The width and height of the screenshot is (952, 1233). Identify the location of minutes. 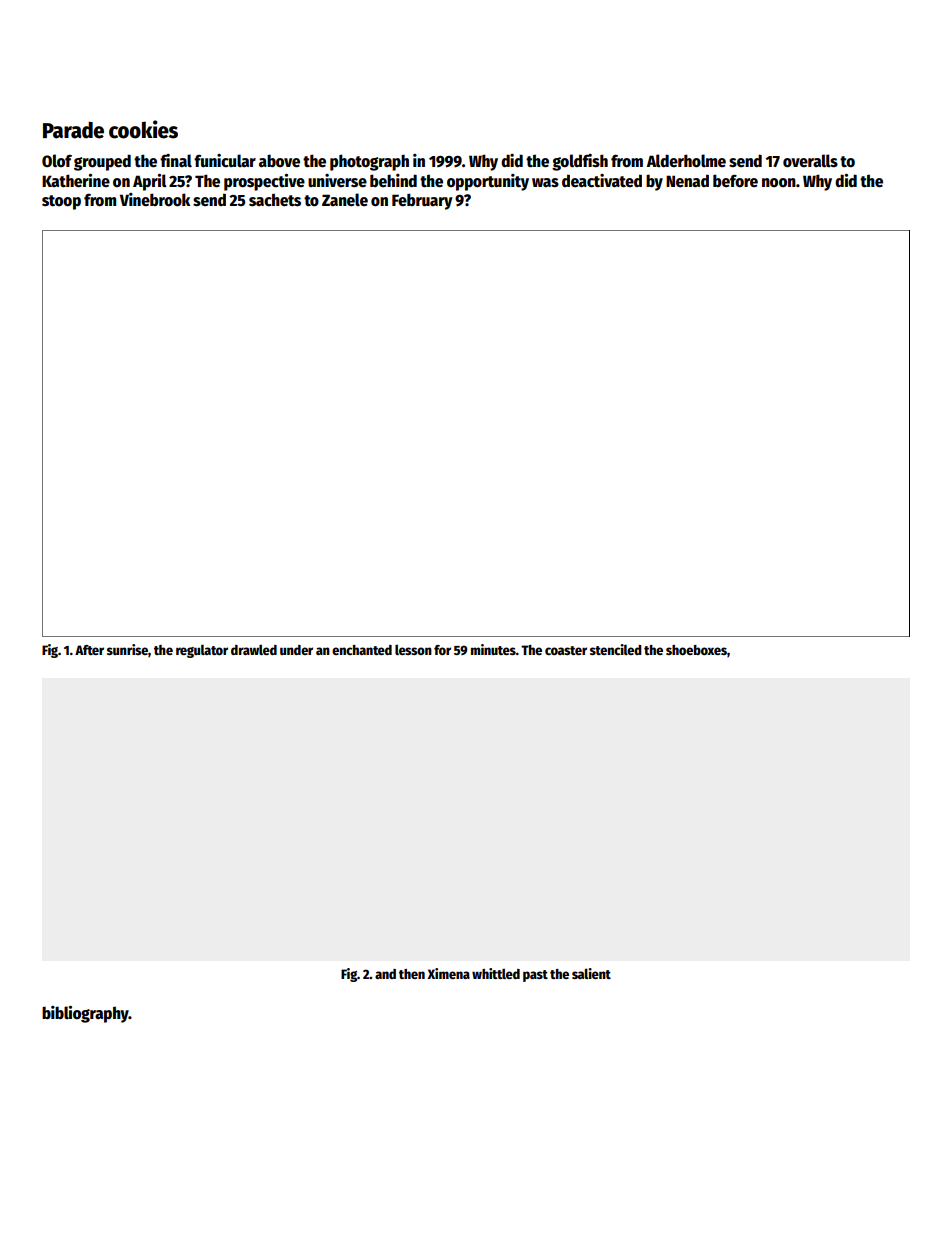
(493, 649).
